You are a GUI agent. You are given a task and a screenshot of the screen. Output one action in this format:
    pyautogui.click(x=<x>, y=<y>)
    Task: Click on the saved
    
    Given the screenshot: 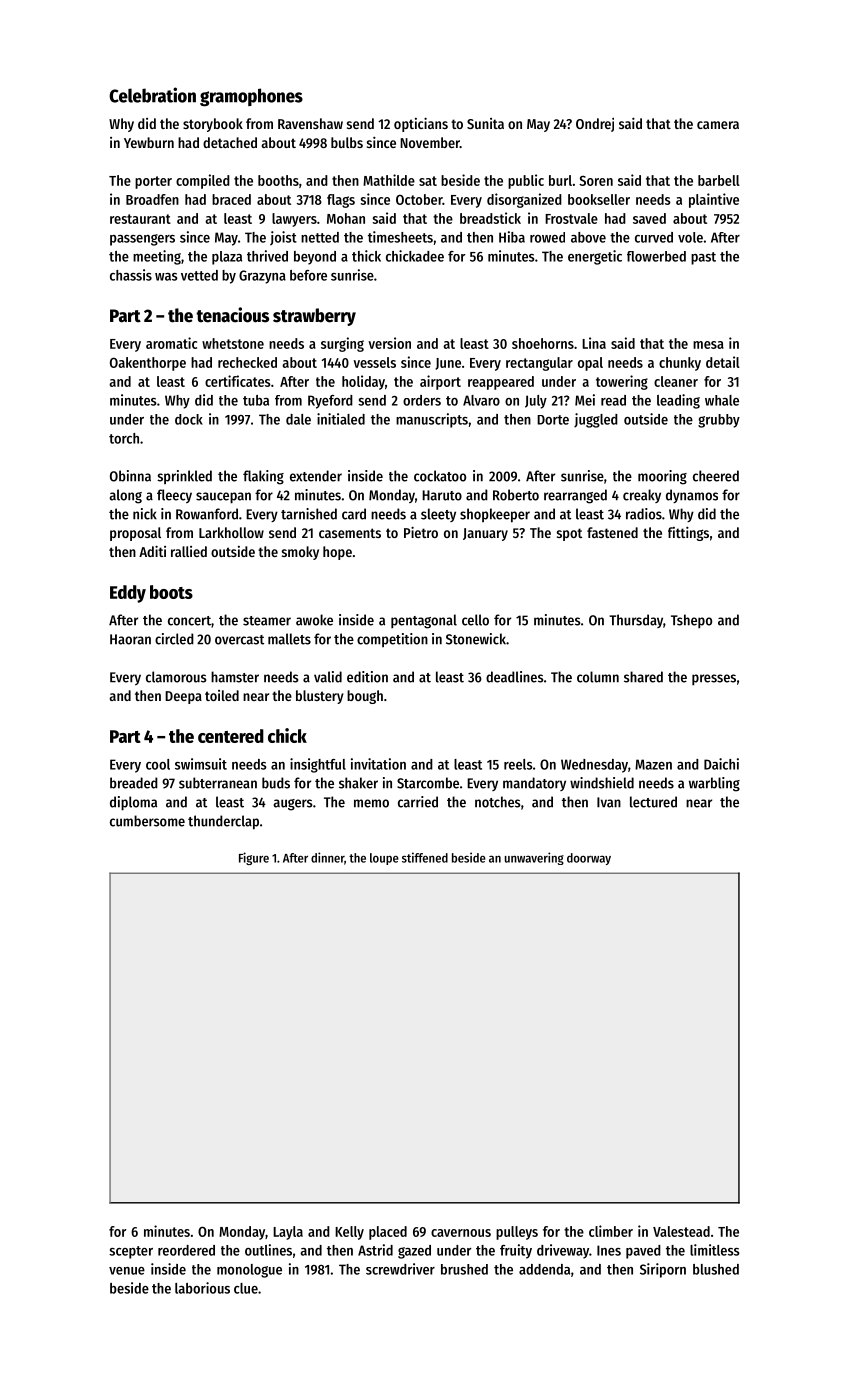 What is the action you would take?
    pyautogui.click(x=649, y=218)
